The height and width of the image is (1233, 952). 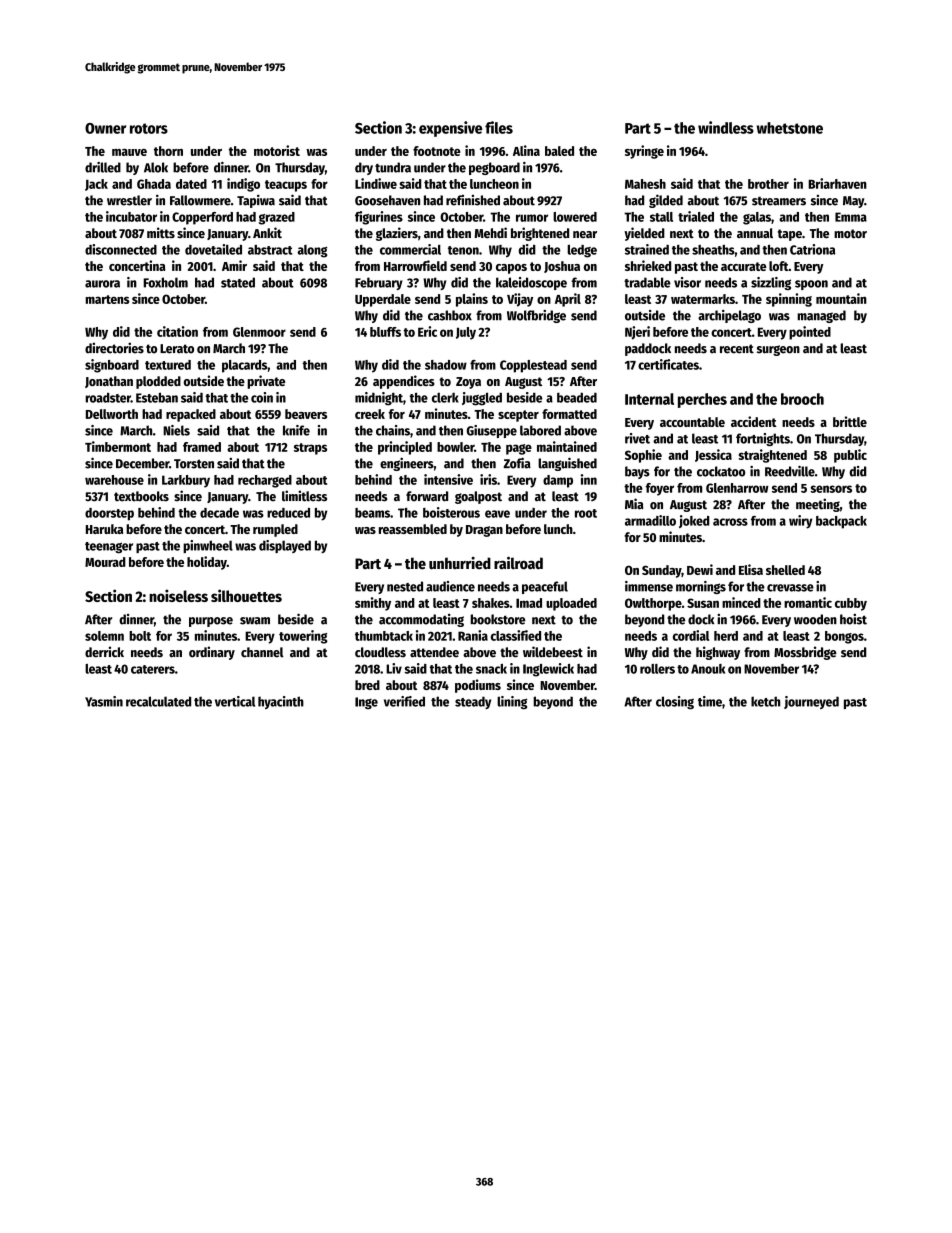 I want to click on caterers, so click(x=153, y=669).
